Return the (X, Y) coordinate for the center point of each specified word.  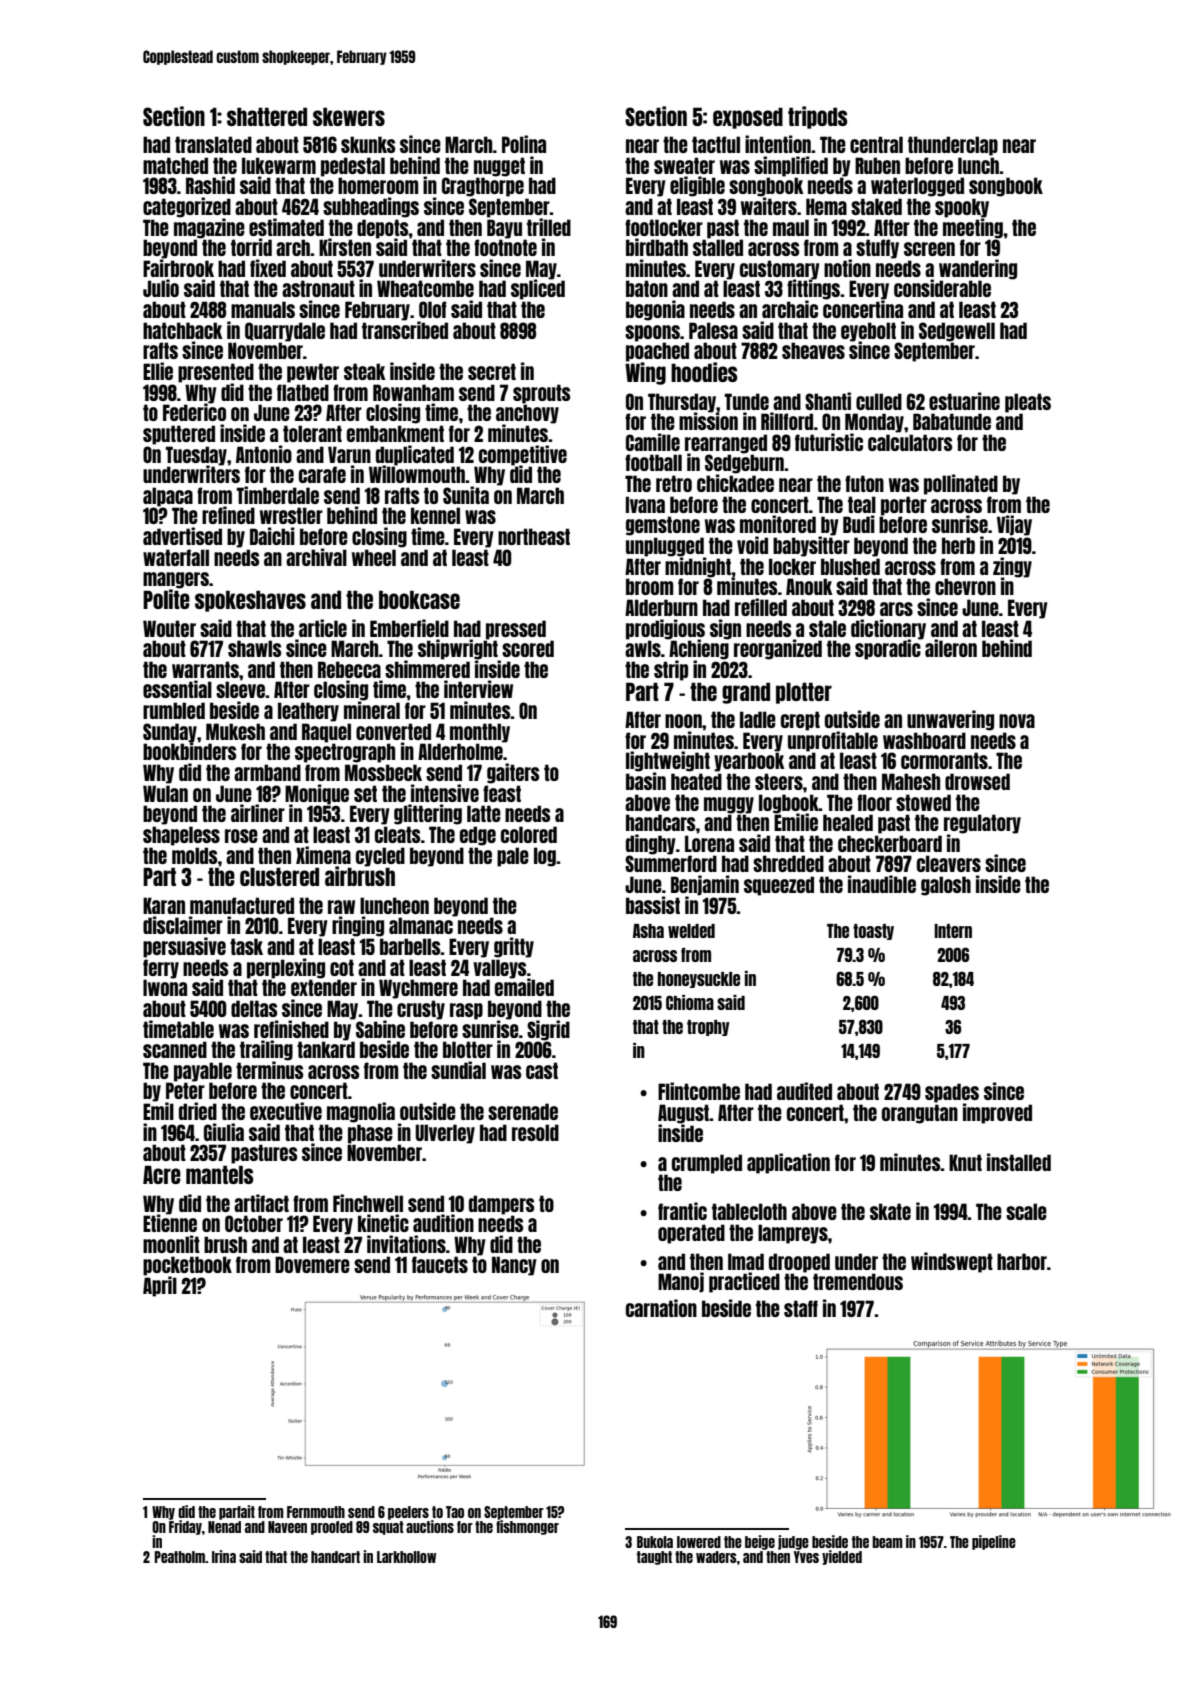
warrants (205, 669)
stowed (923, 802)
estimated (286, 227)
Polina (524, 144)
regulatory (982, 824)
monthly (480, 733)
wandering (978, 269)
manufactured (242, 905)
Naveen (287, 1527)
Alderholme (460, 751)
